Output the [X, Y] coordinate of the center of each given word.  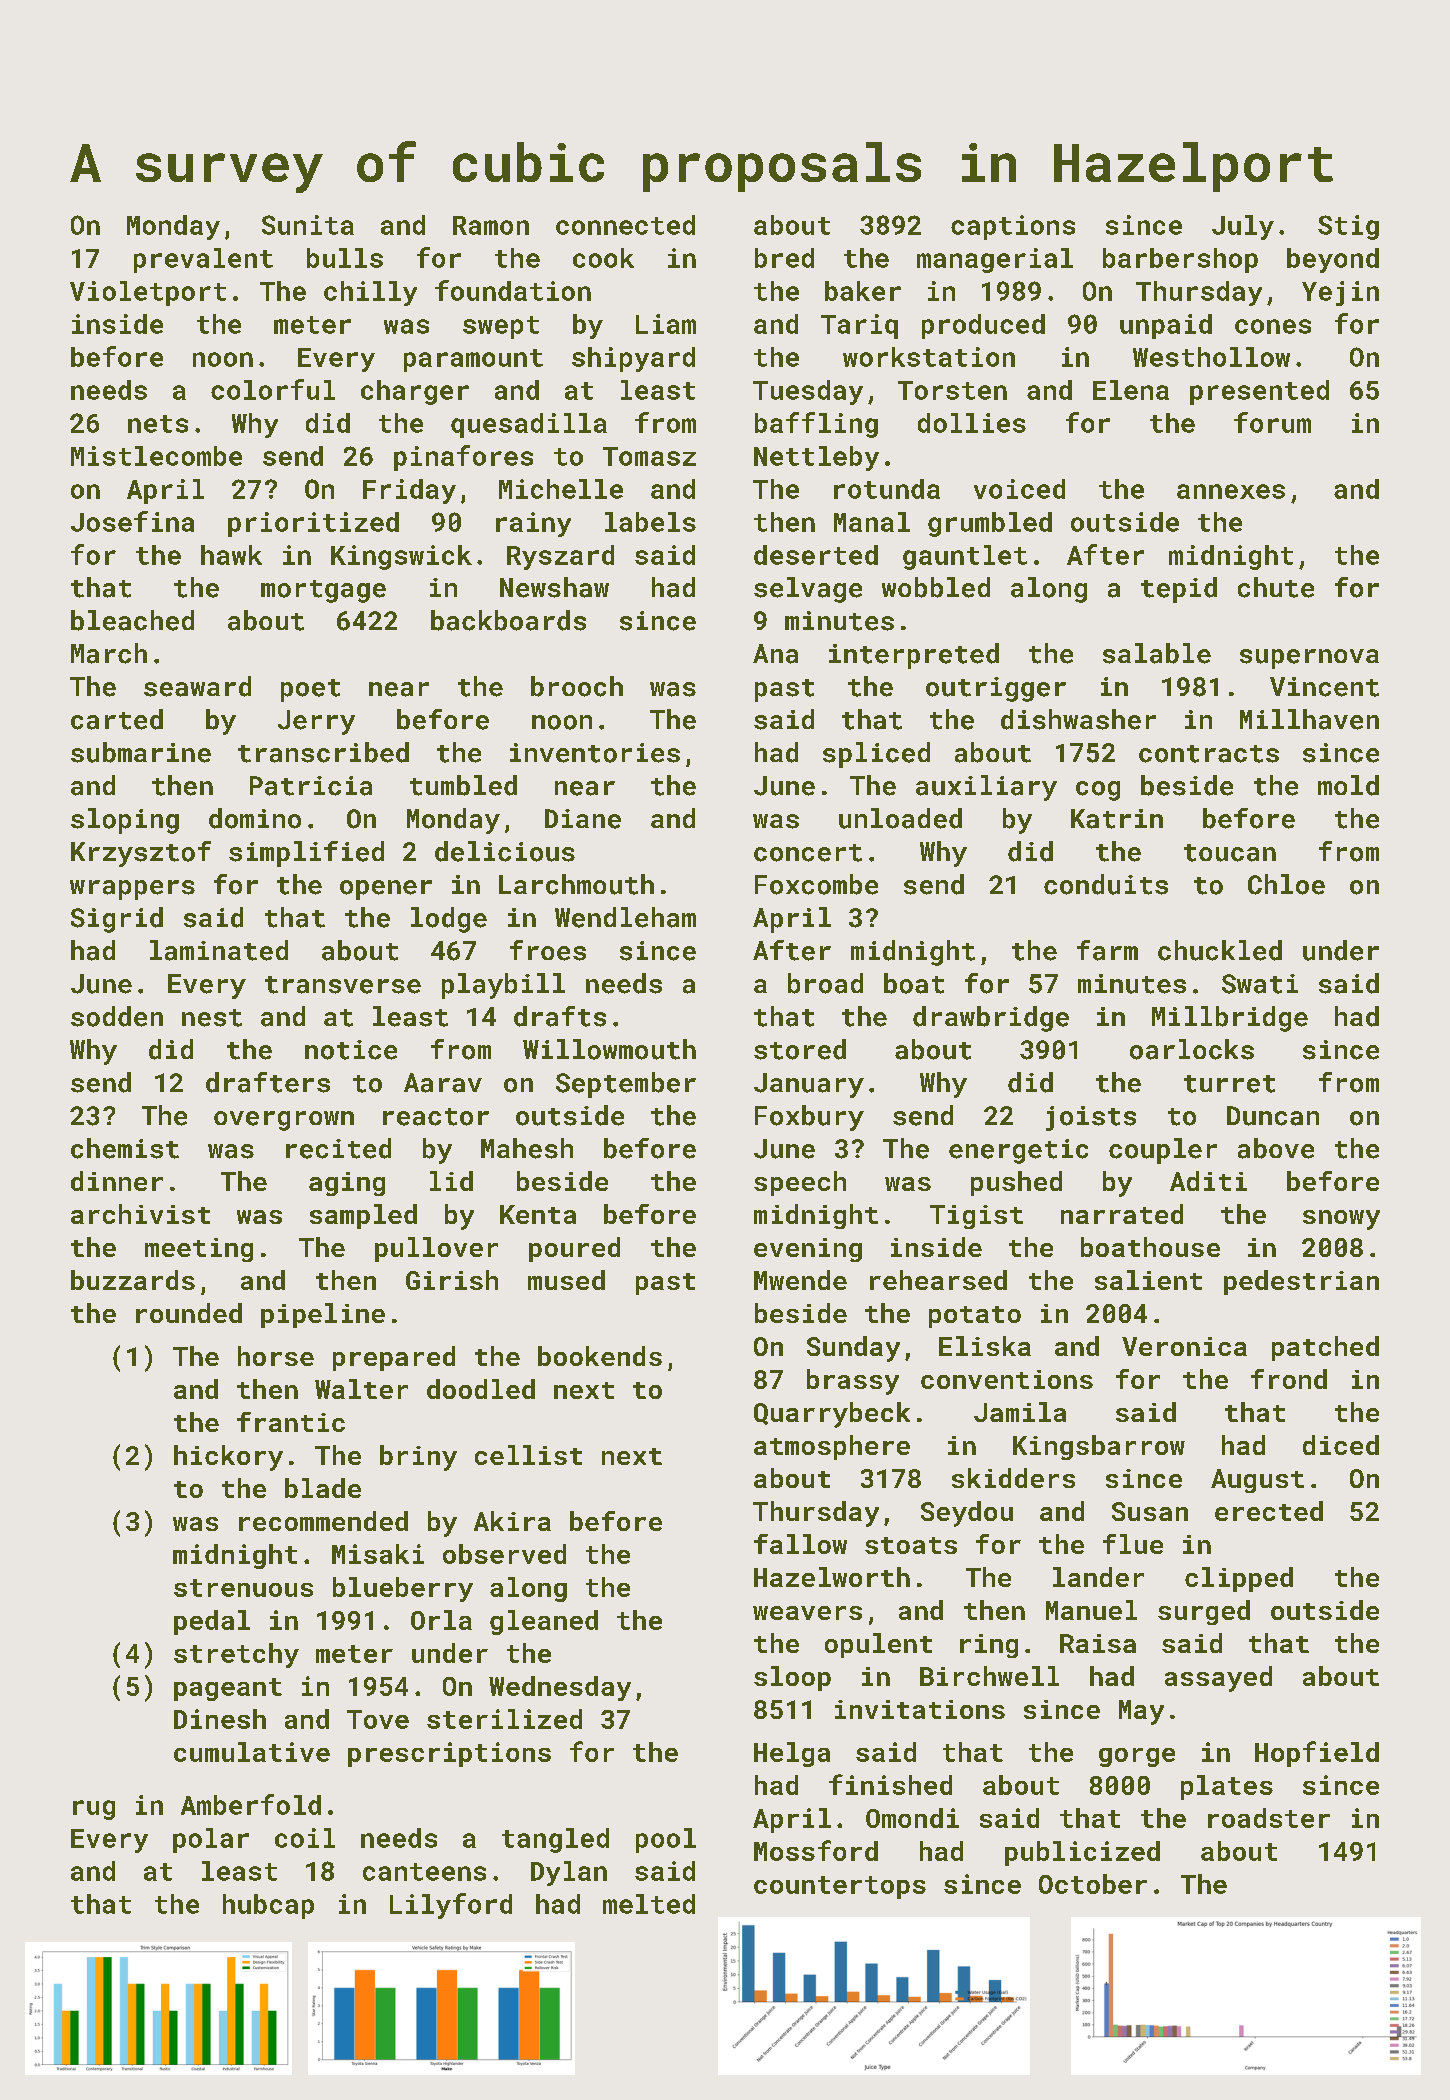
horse [276, 1356]
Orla [441, 1620]
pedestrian [1301, 1282]
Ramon [491, 225]
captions [1013, 227]
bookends [600, 1356]
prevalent [203, 260]
